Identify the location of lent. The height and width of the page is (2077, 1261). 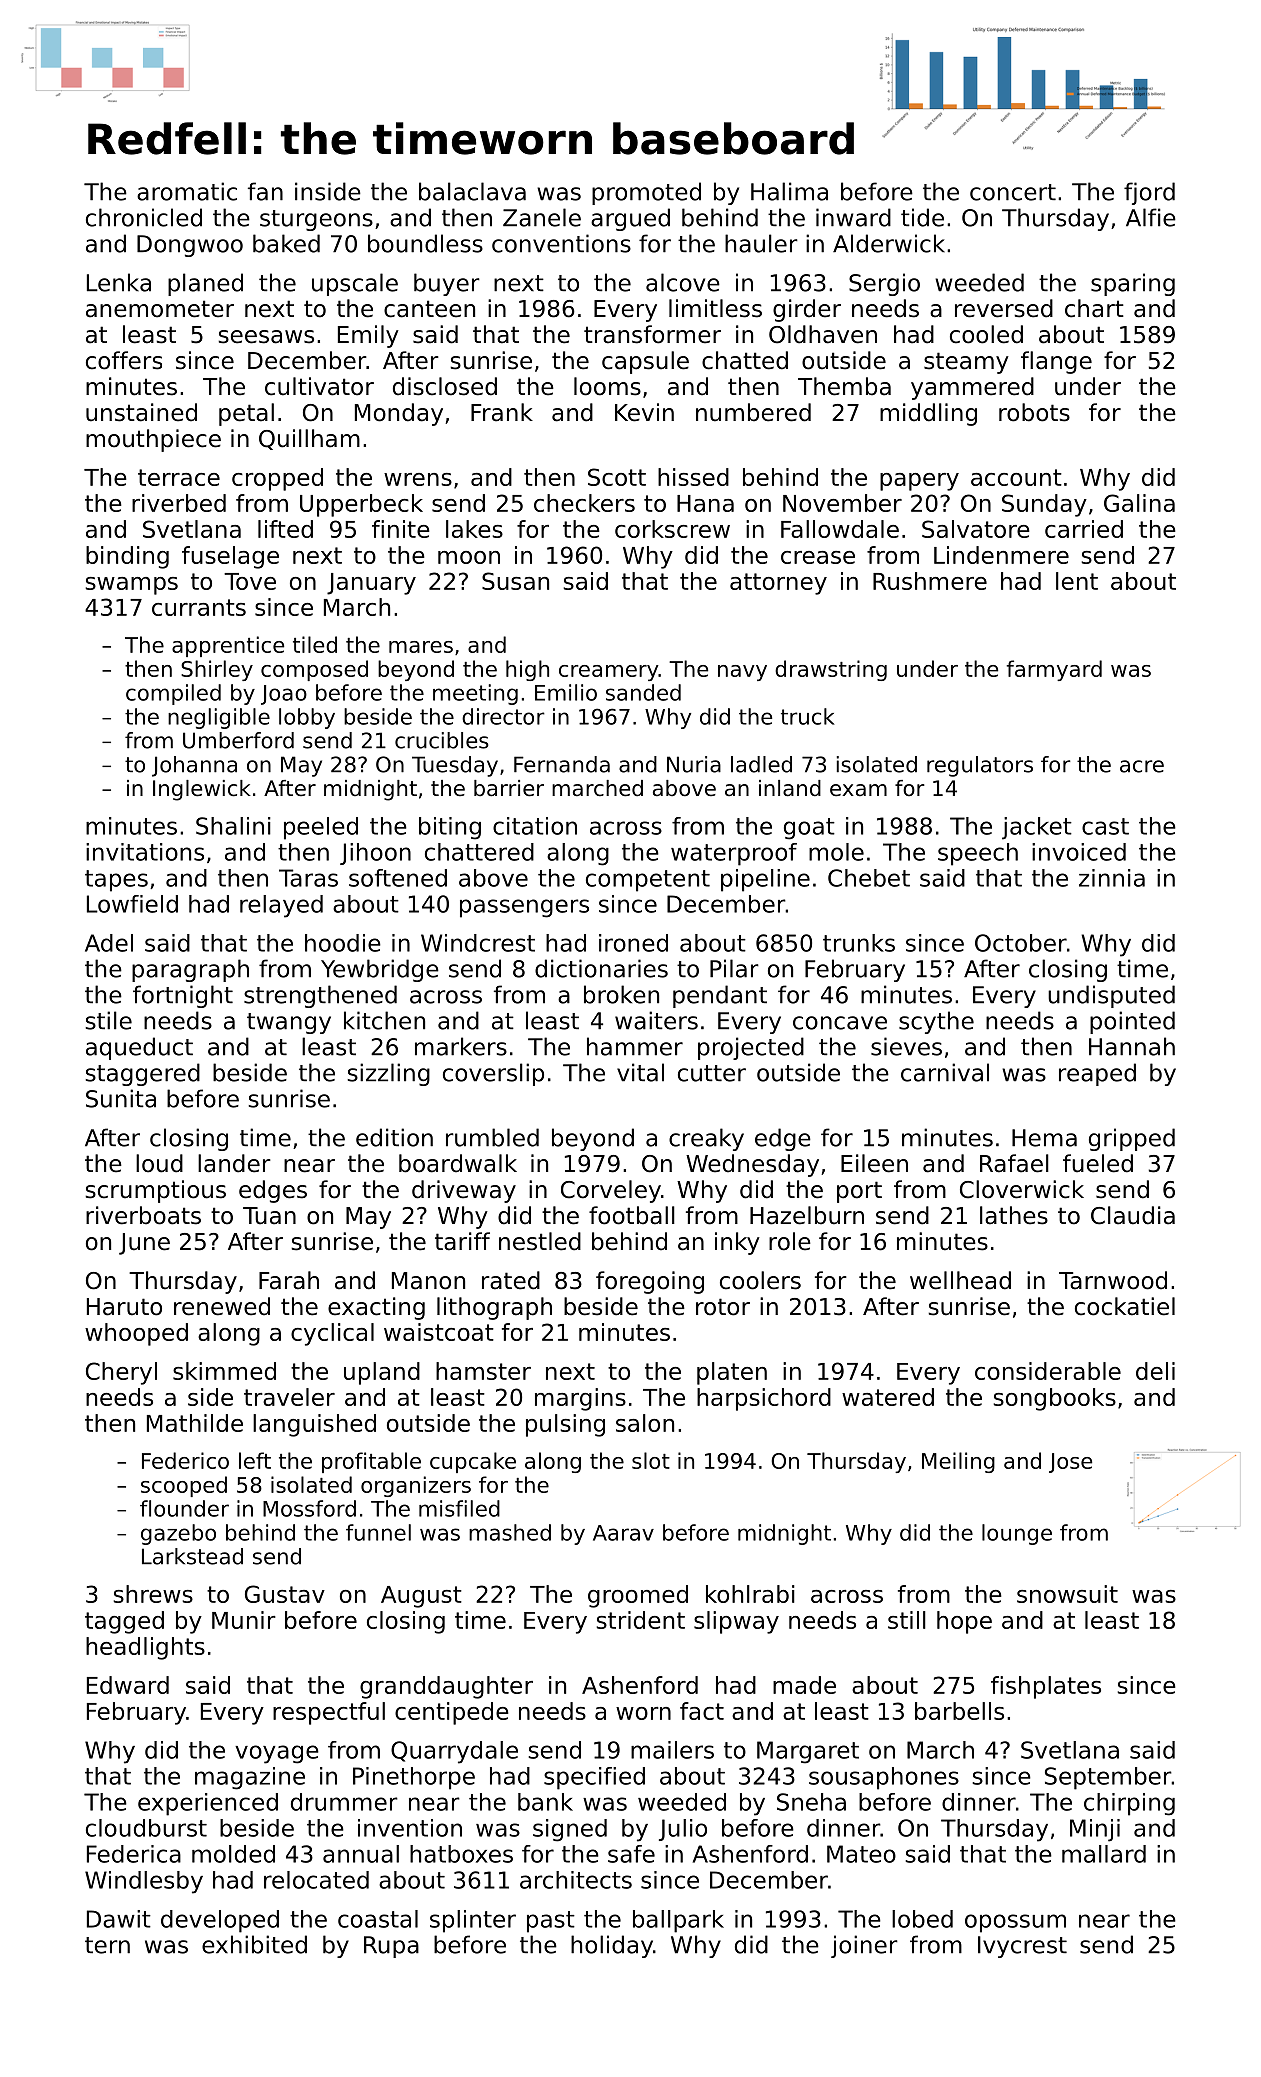
(1077, 581).
